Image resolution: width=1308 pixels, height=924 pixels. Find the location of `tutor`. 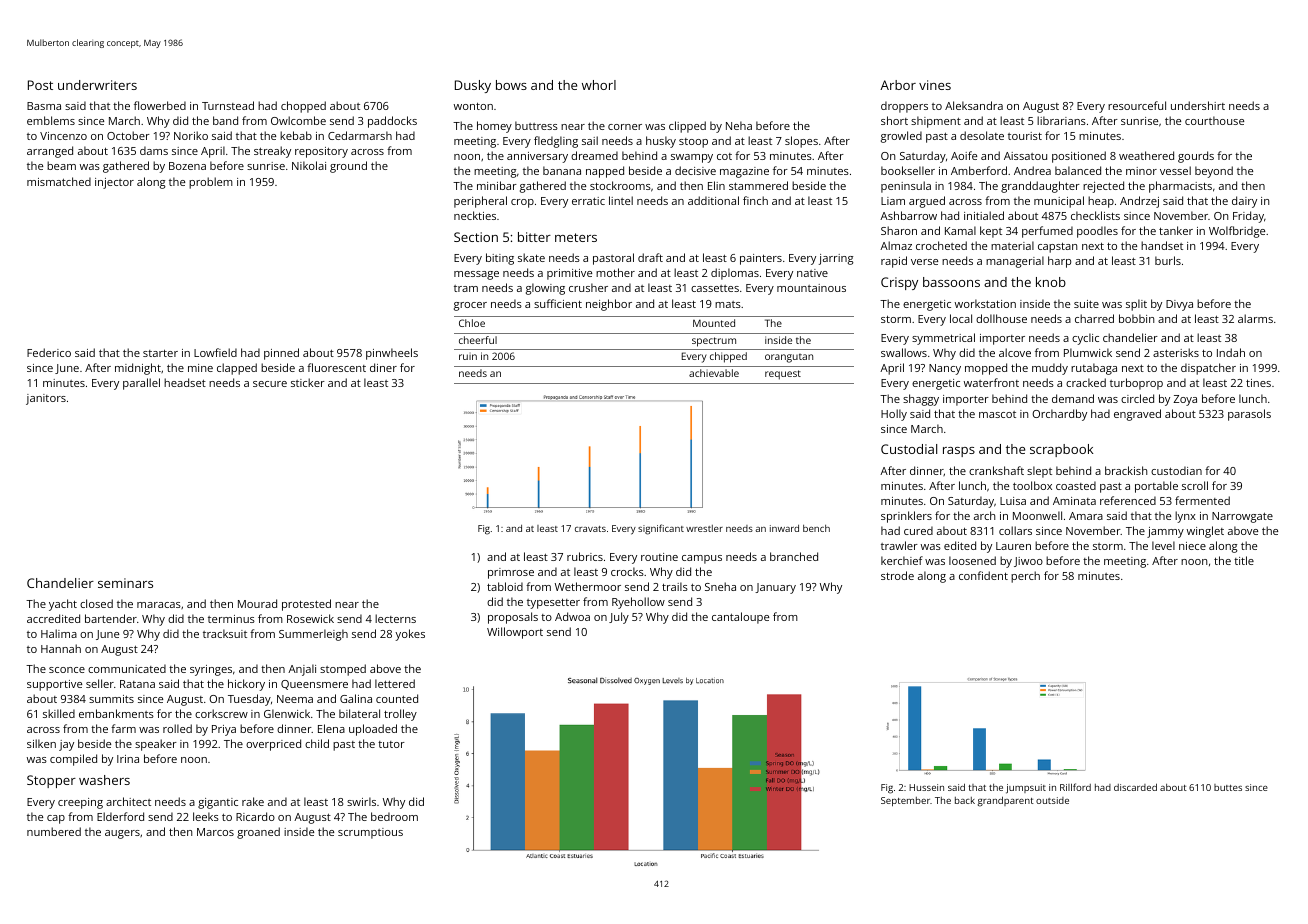

tutor is located at coordinates (391, 744).
